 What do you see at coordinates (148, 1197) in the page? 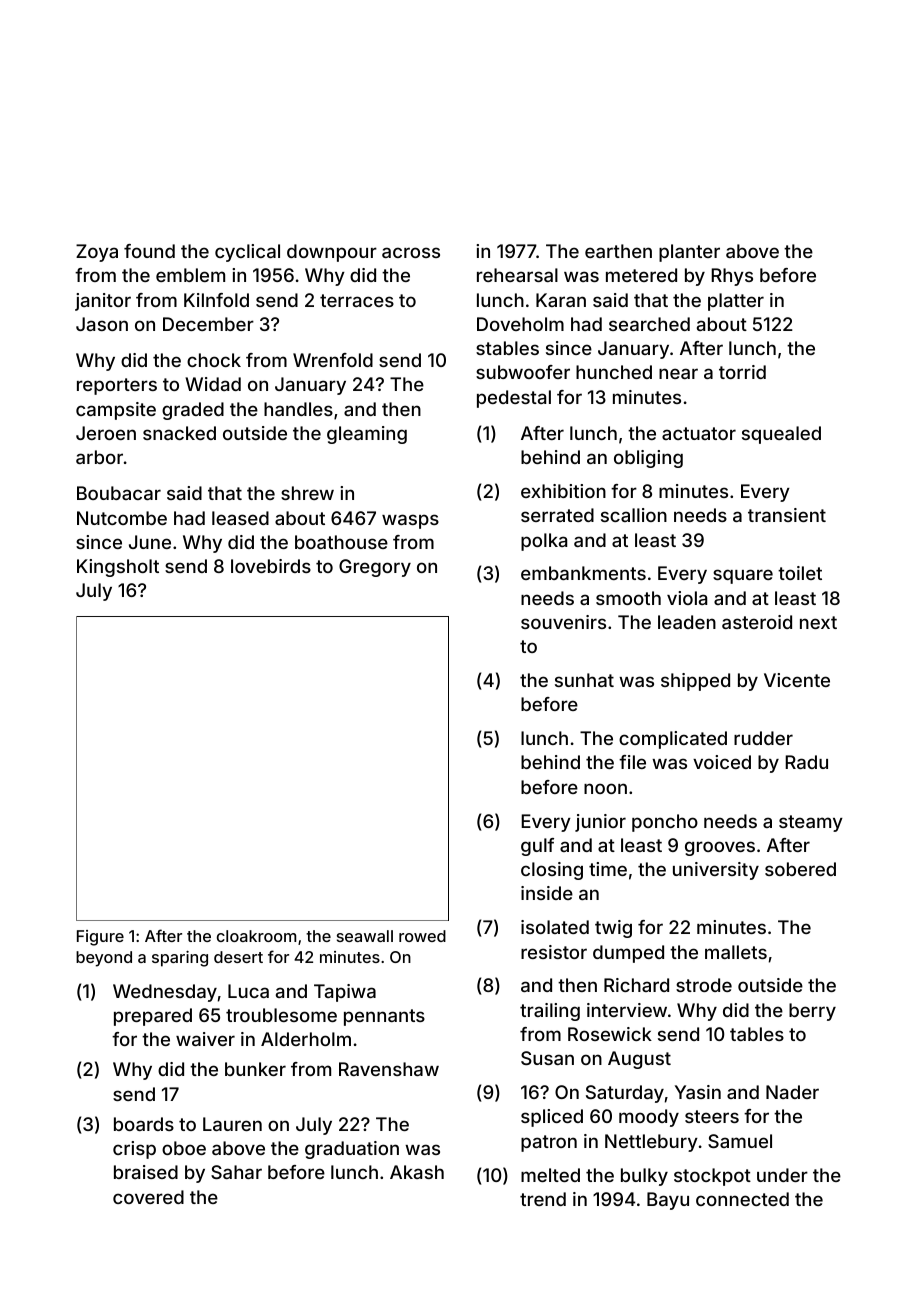
I see `covered` at bounding box center [148, 1197].
